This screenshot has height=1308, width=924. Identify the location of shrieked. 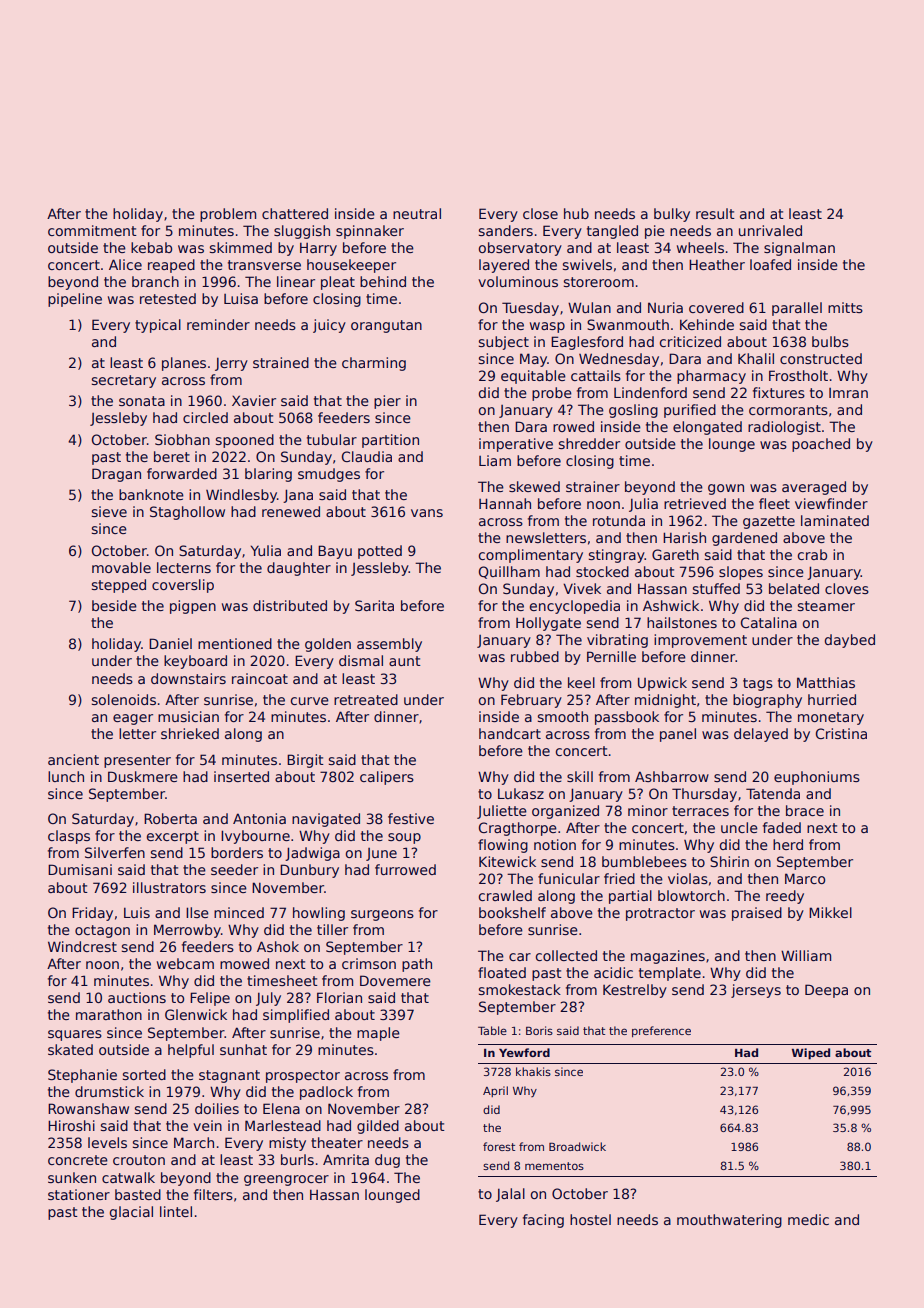
(190, 733).
